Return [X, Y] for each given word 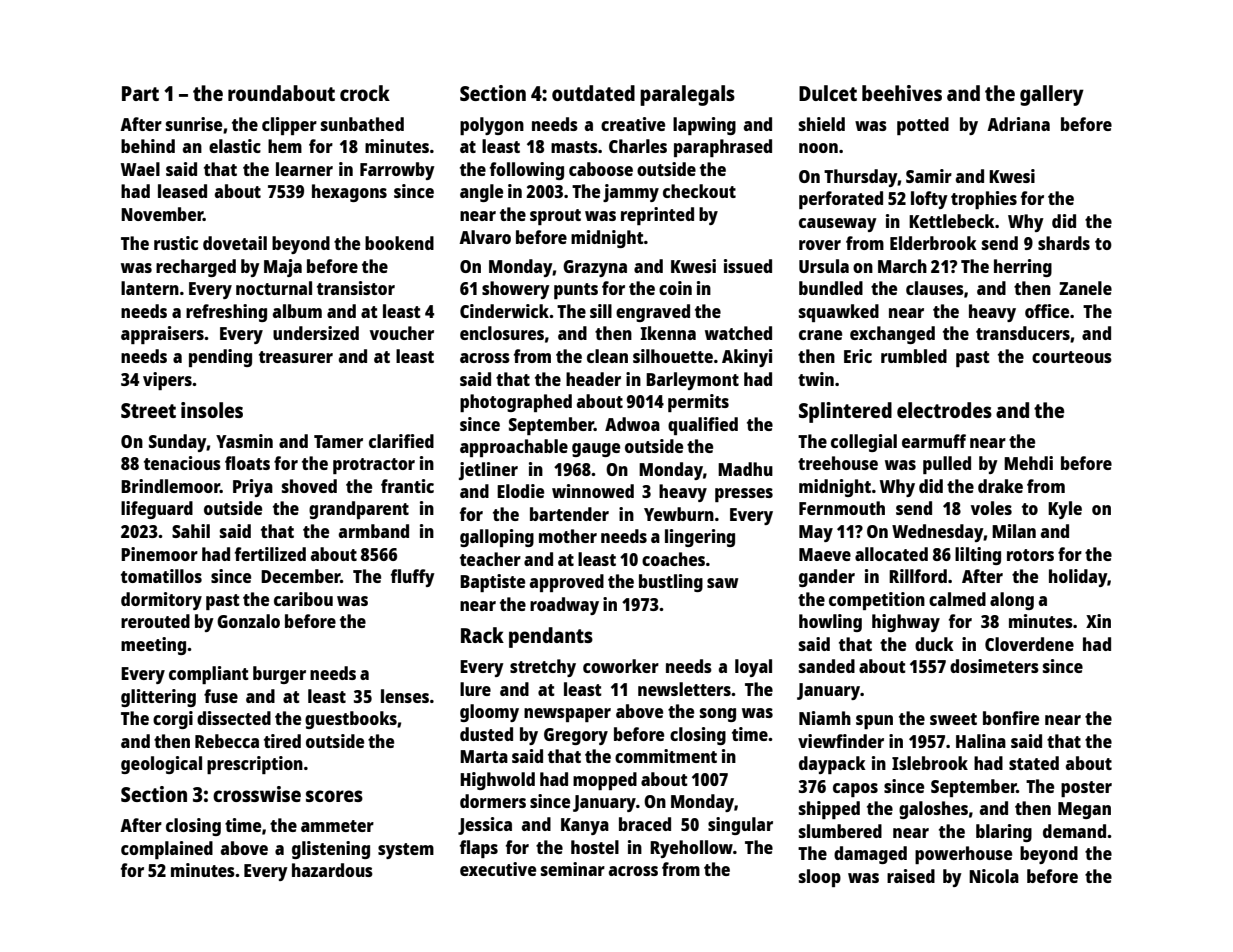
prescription [255, 765]
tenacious [182, 463]
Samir [929, 176]
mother [568, 536]
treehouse [838, 463]
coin [675, 288]
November [162, 214]
